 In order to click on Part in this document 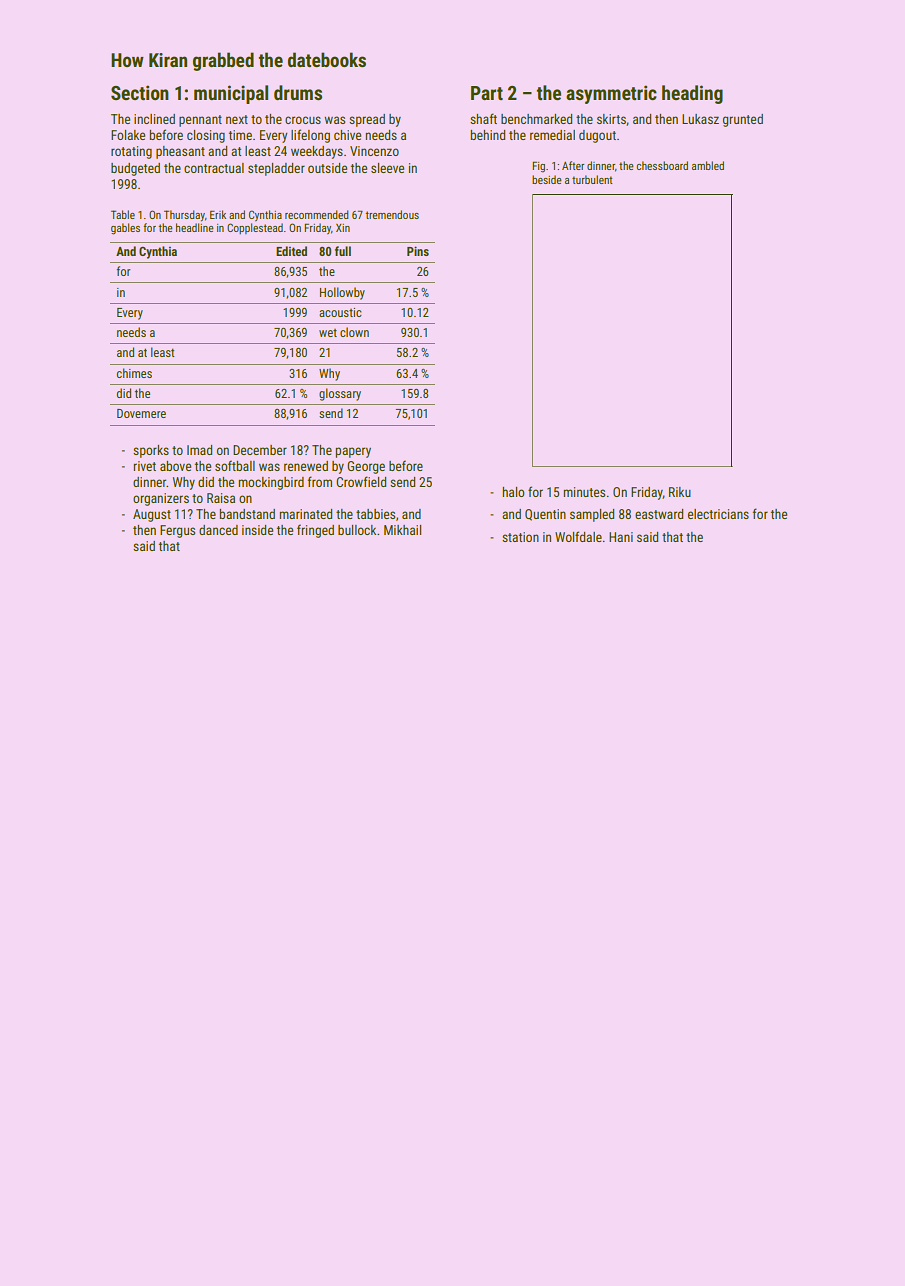, I will do `click(487, 93)`.
